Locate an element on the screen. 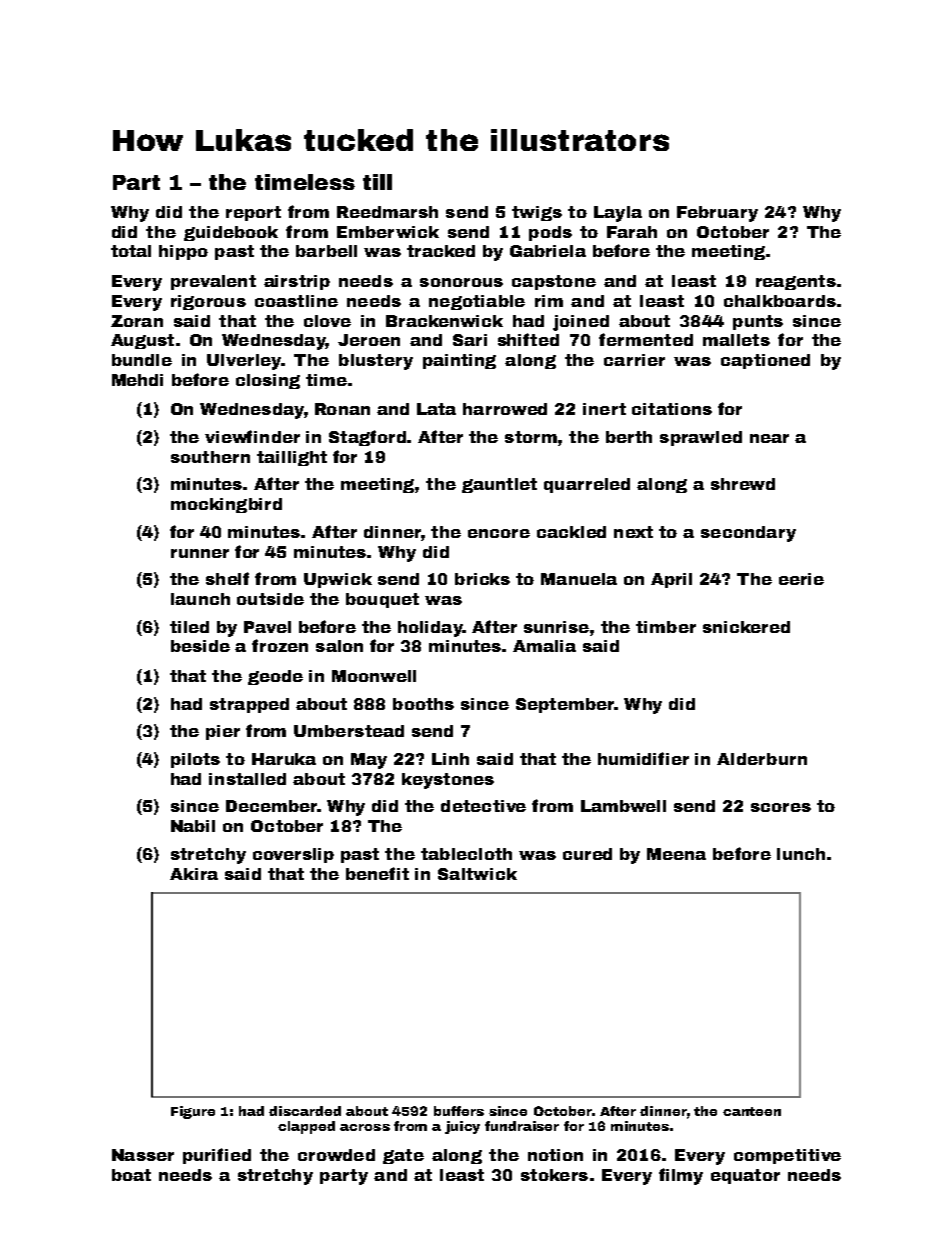 The height and width of the screenshot is (1233, 952). lunch is located at coordinates (801, 854).
